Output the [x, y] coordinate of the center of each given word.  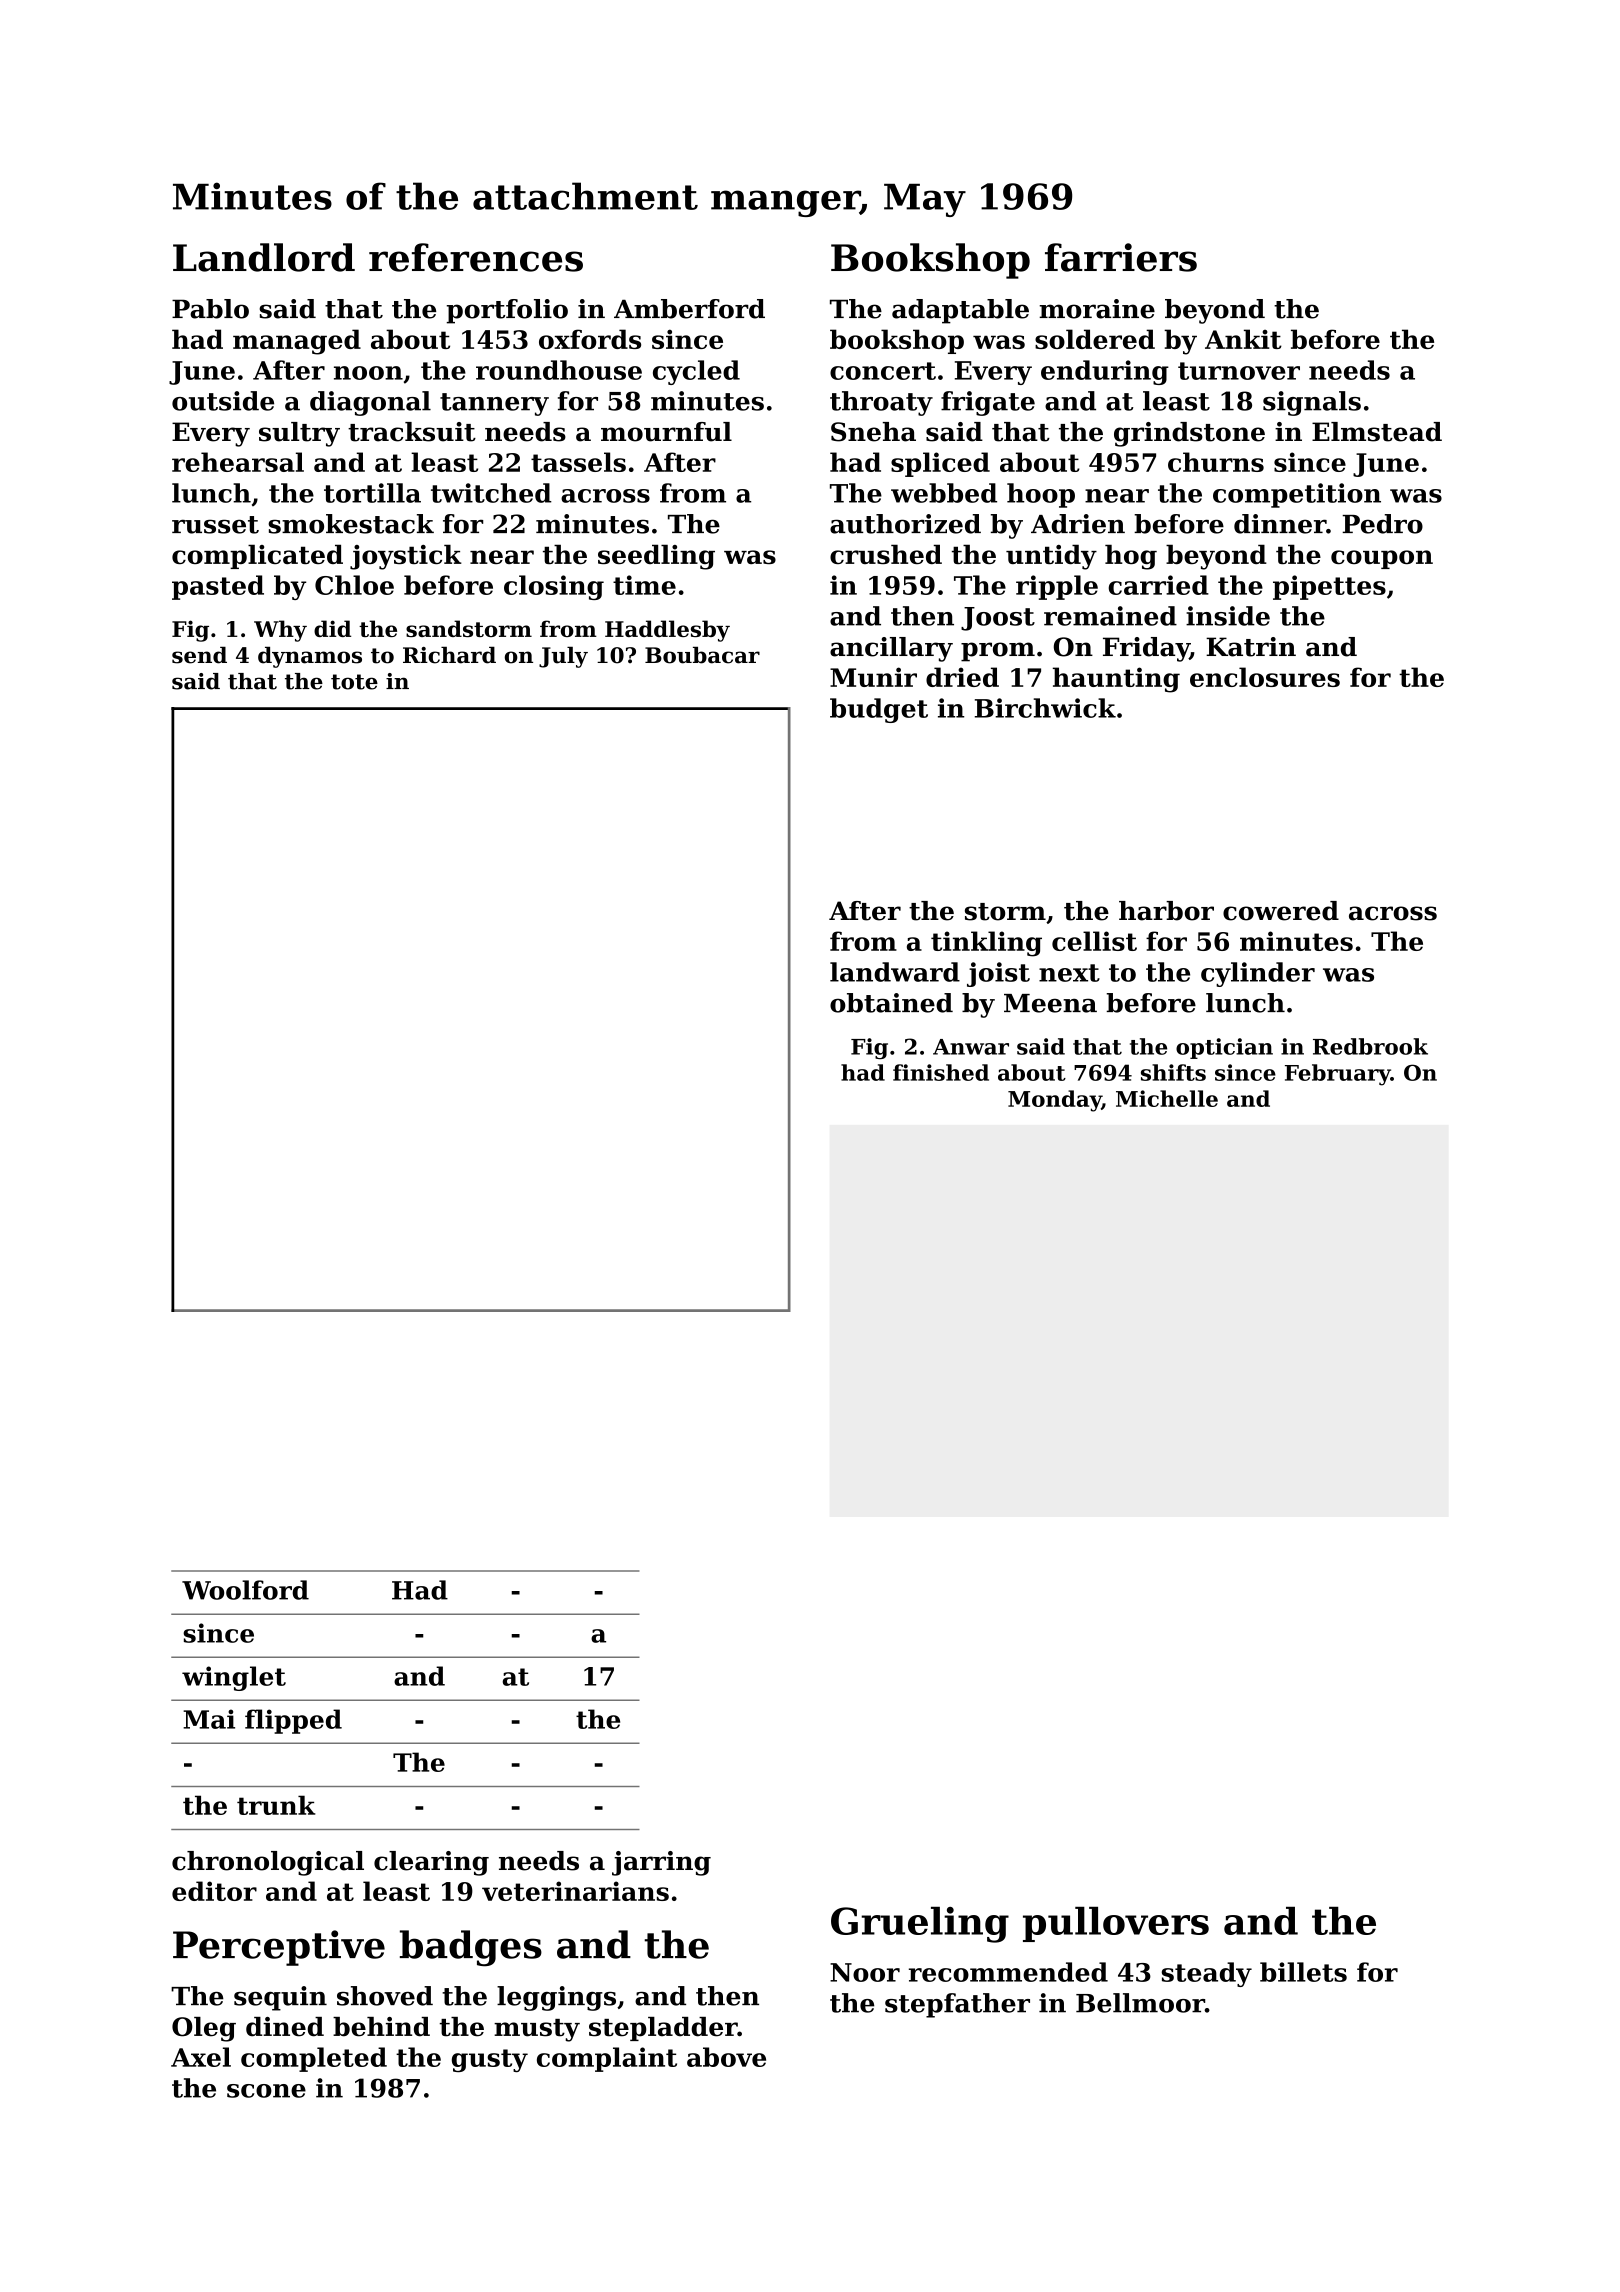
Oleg [204, 2029]
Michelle [1167, 1098]
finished [941, 1072]
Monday [1055, 1101]
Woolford [245, 1590]
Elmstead [1377, 432]
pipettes [1329, 587]
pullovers [1116, 1924]
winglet [234, 1678]
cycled [696, 372]
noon [368, 373]
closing [554, 587]
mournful [666, 432]
